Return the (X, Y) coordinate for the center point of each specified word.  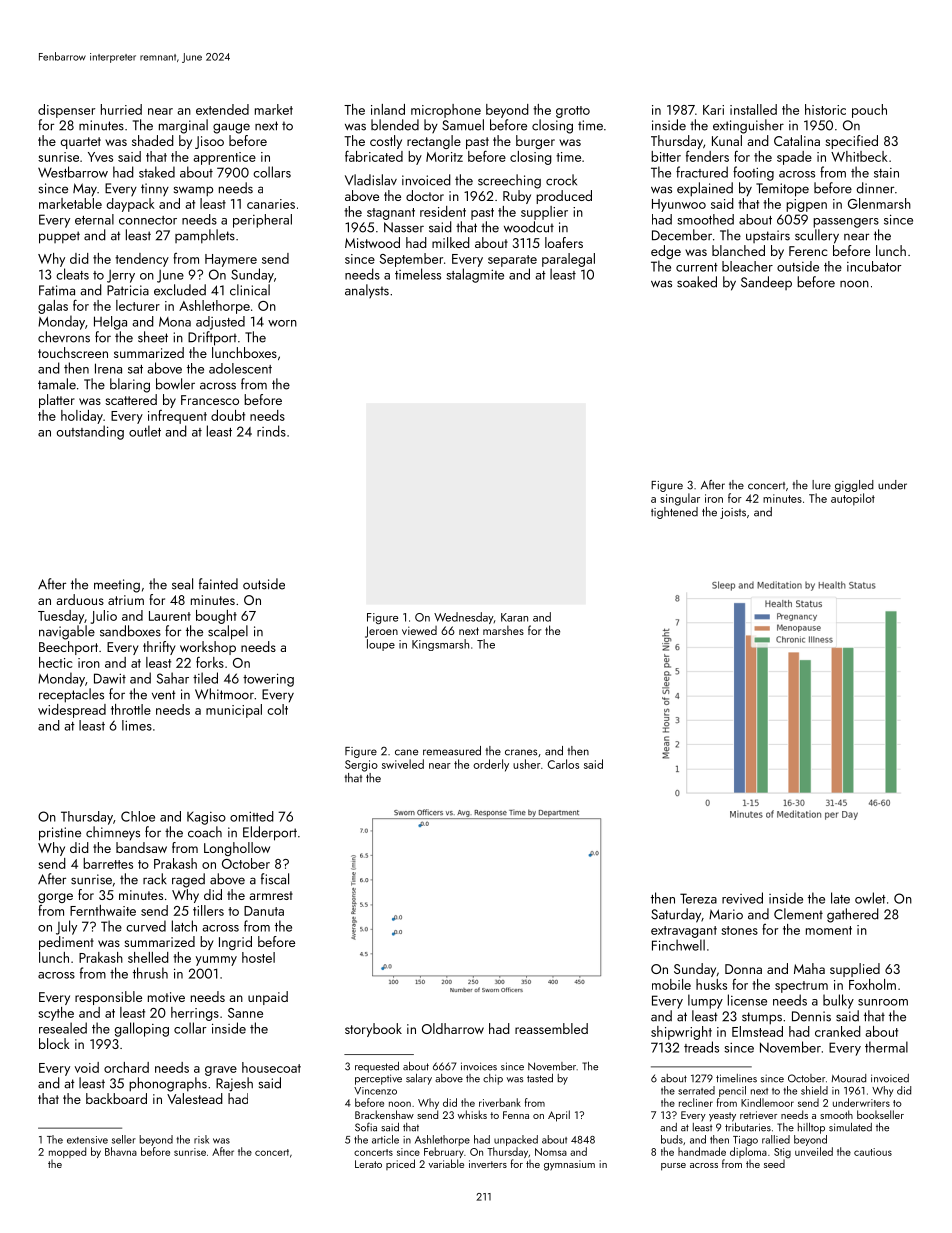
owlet (870, 898)
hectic (55, 662)
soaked (697, 282)
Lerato (368, 1164)
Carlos (563, 764)
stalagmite (475, 275)
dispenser (66, 111)
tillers (208, 910)
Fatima (57, 290)
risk (201, 1139)
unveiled (814, 1151)
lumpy (705, 1001)
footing (753, 173)
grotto (573, 112)
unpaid (268, 998)
